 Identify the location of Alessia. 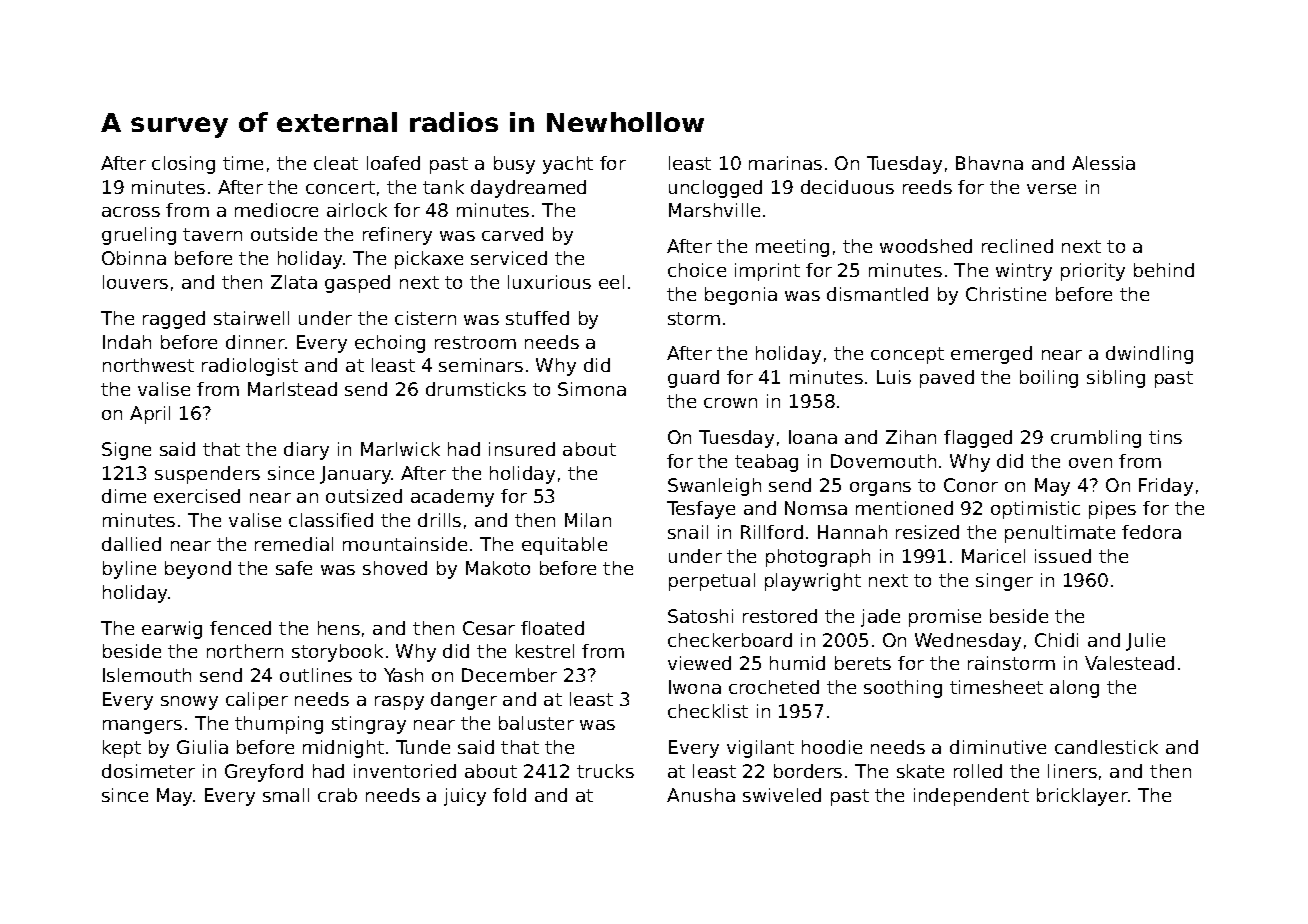
(1103, 163).
